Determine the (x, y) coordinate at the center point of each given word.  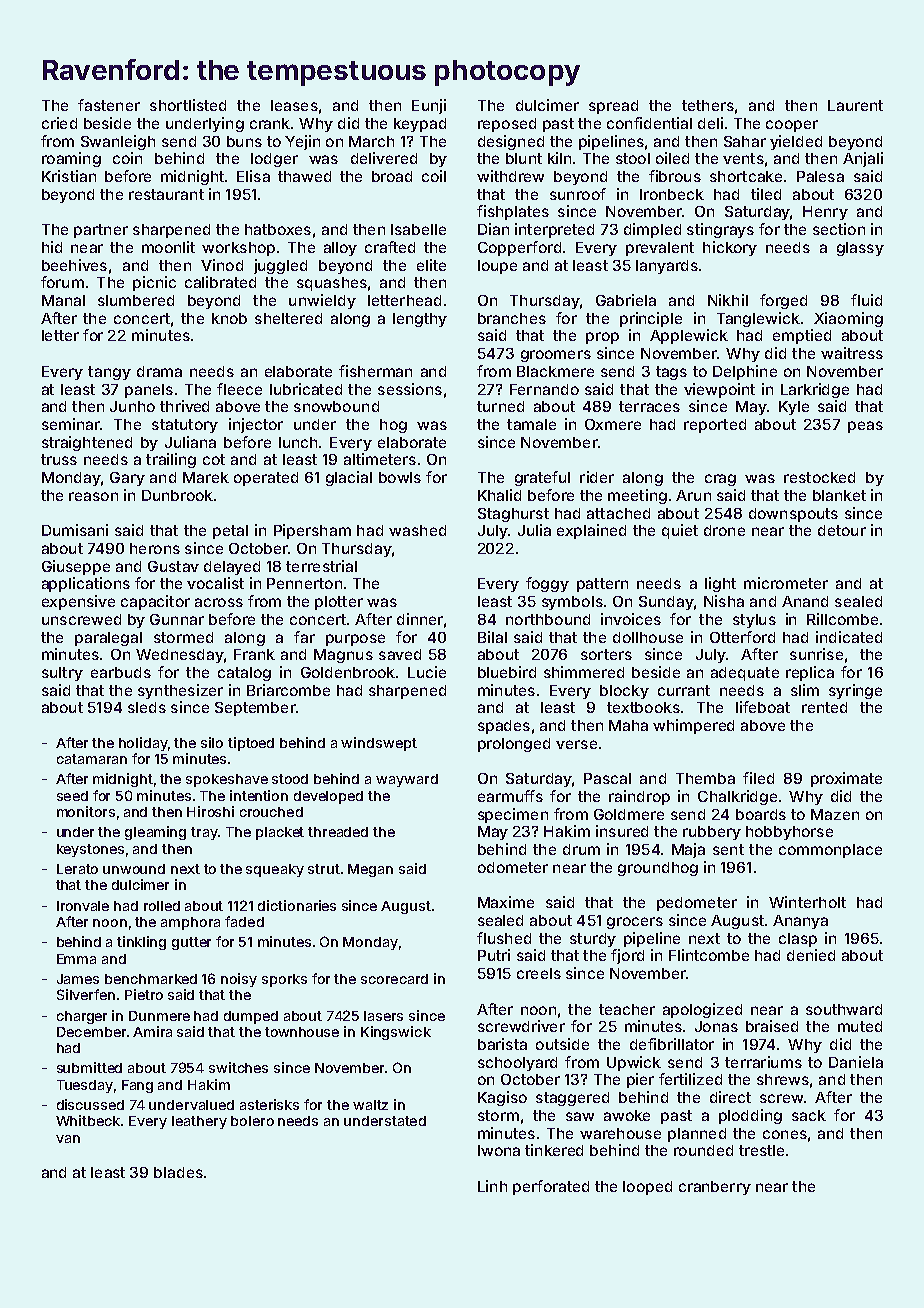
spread (613, 107)
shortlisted (188, 105)
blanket (839, 495)
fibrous (675, 176)
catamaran (92, 759)
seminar (71, 424)
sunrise (816, 654)
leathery (199, 1122)
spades (504, 727)
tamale (531, 424)
